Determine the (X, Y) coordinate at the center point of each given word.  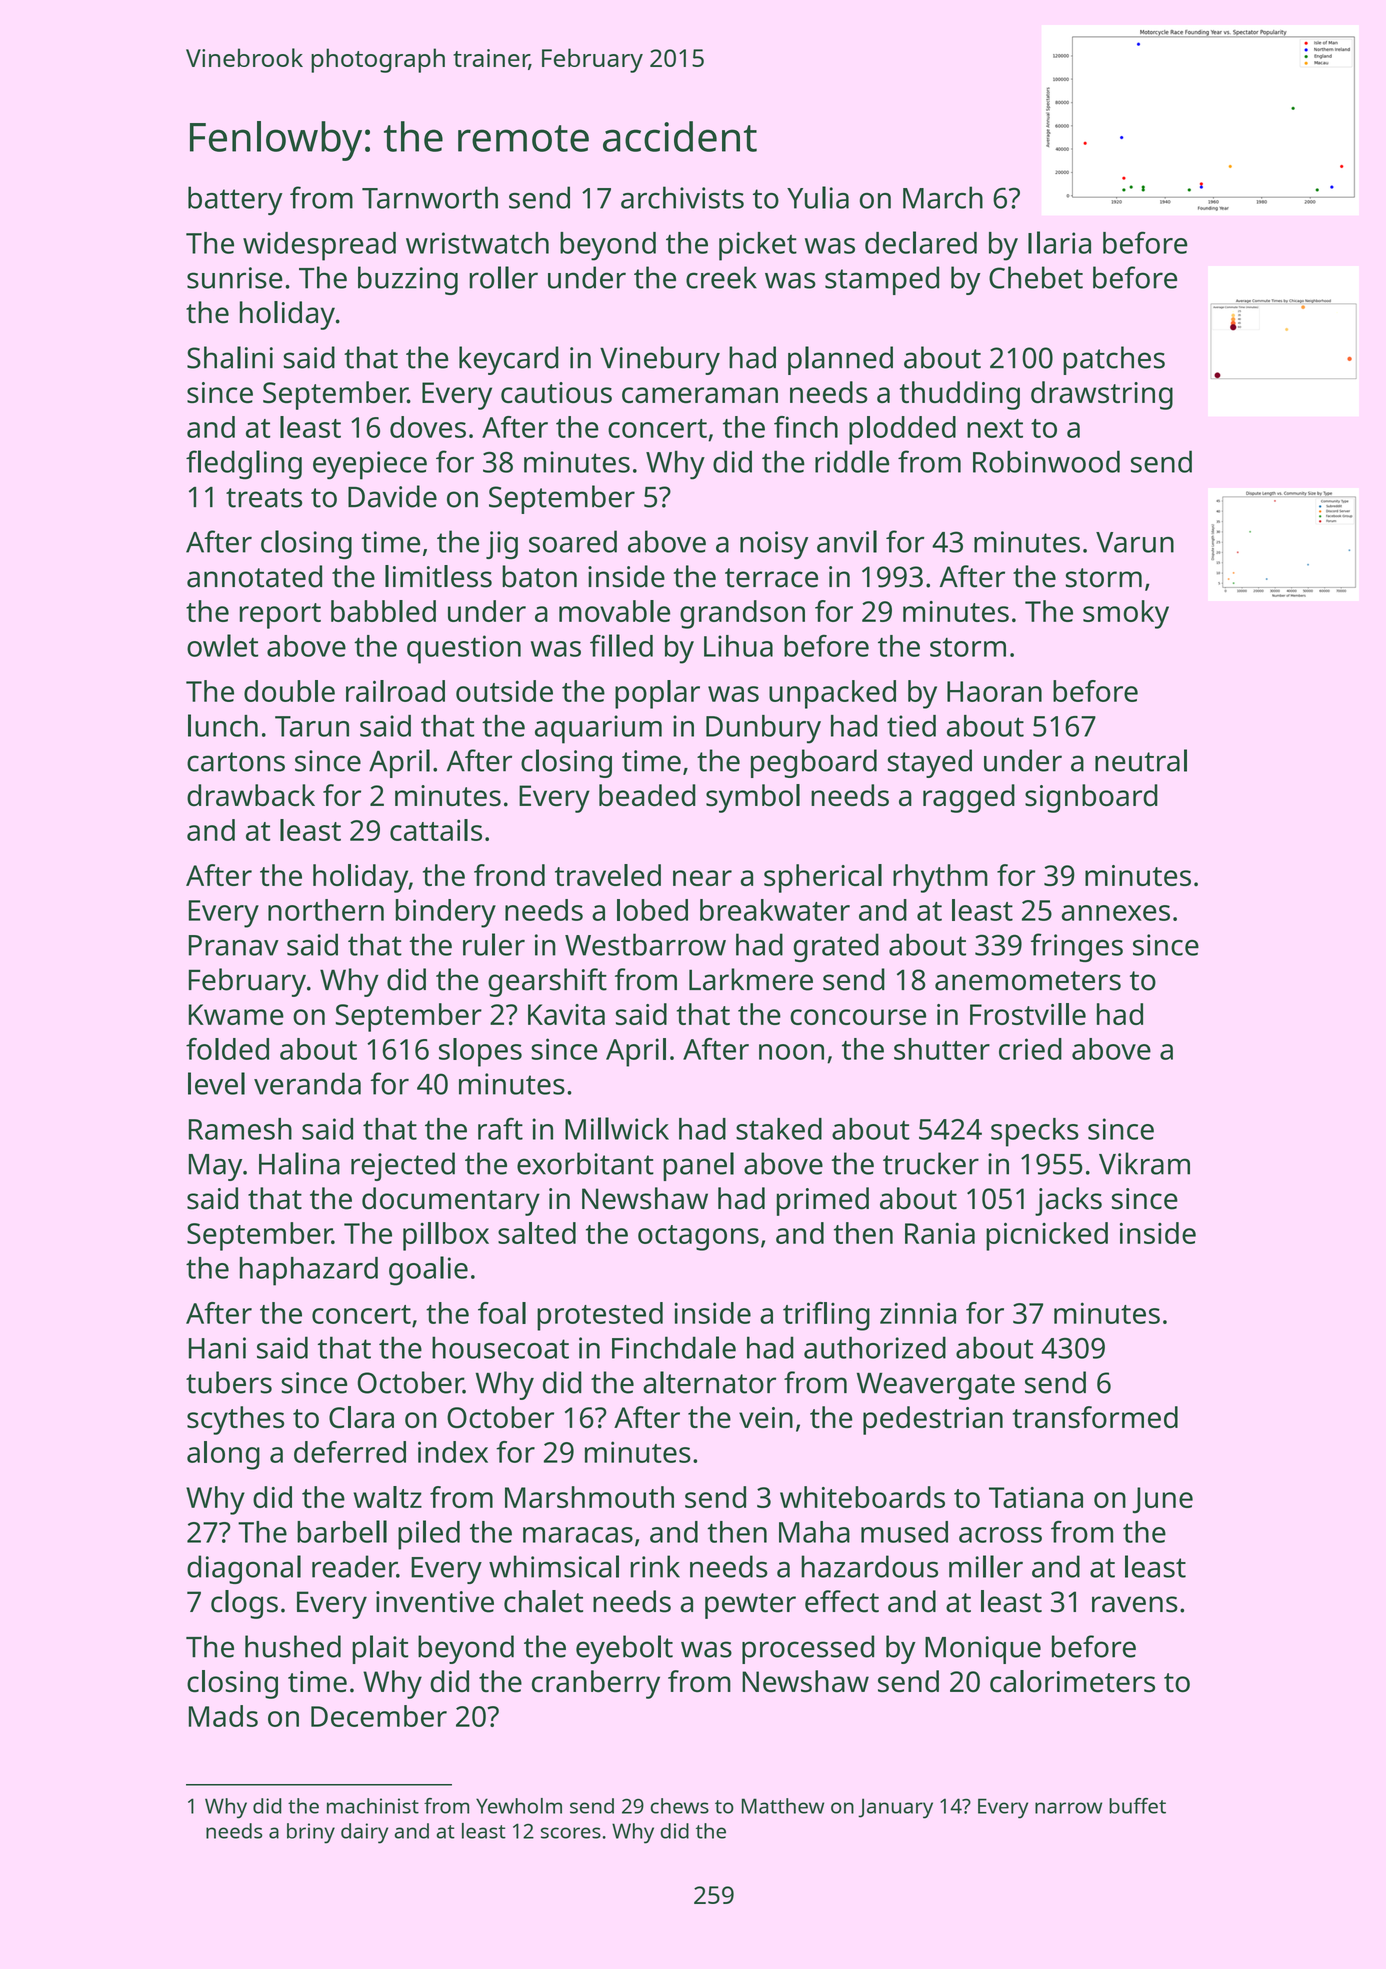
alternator (709, 1382)
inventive (435, 1602)
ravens (1135, 1604)
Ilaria (1059, 242)
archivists (682, 197)
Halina (299, 1163)
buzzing (408, 280)
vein (766, 1417)
